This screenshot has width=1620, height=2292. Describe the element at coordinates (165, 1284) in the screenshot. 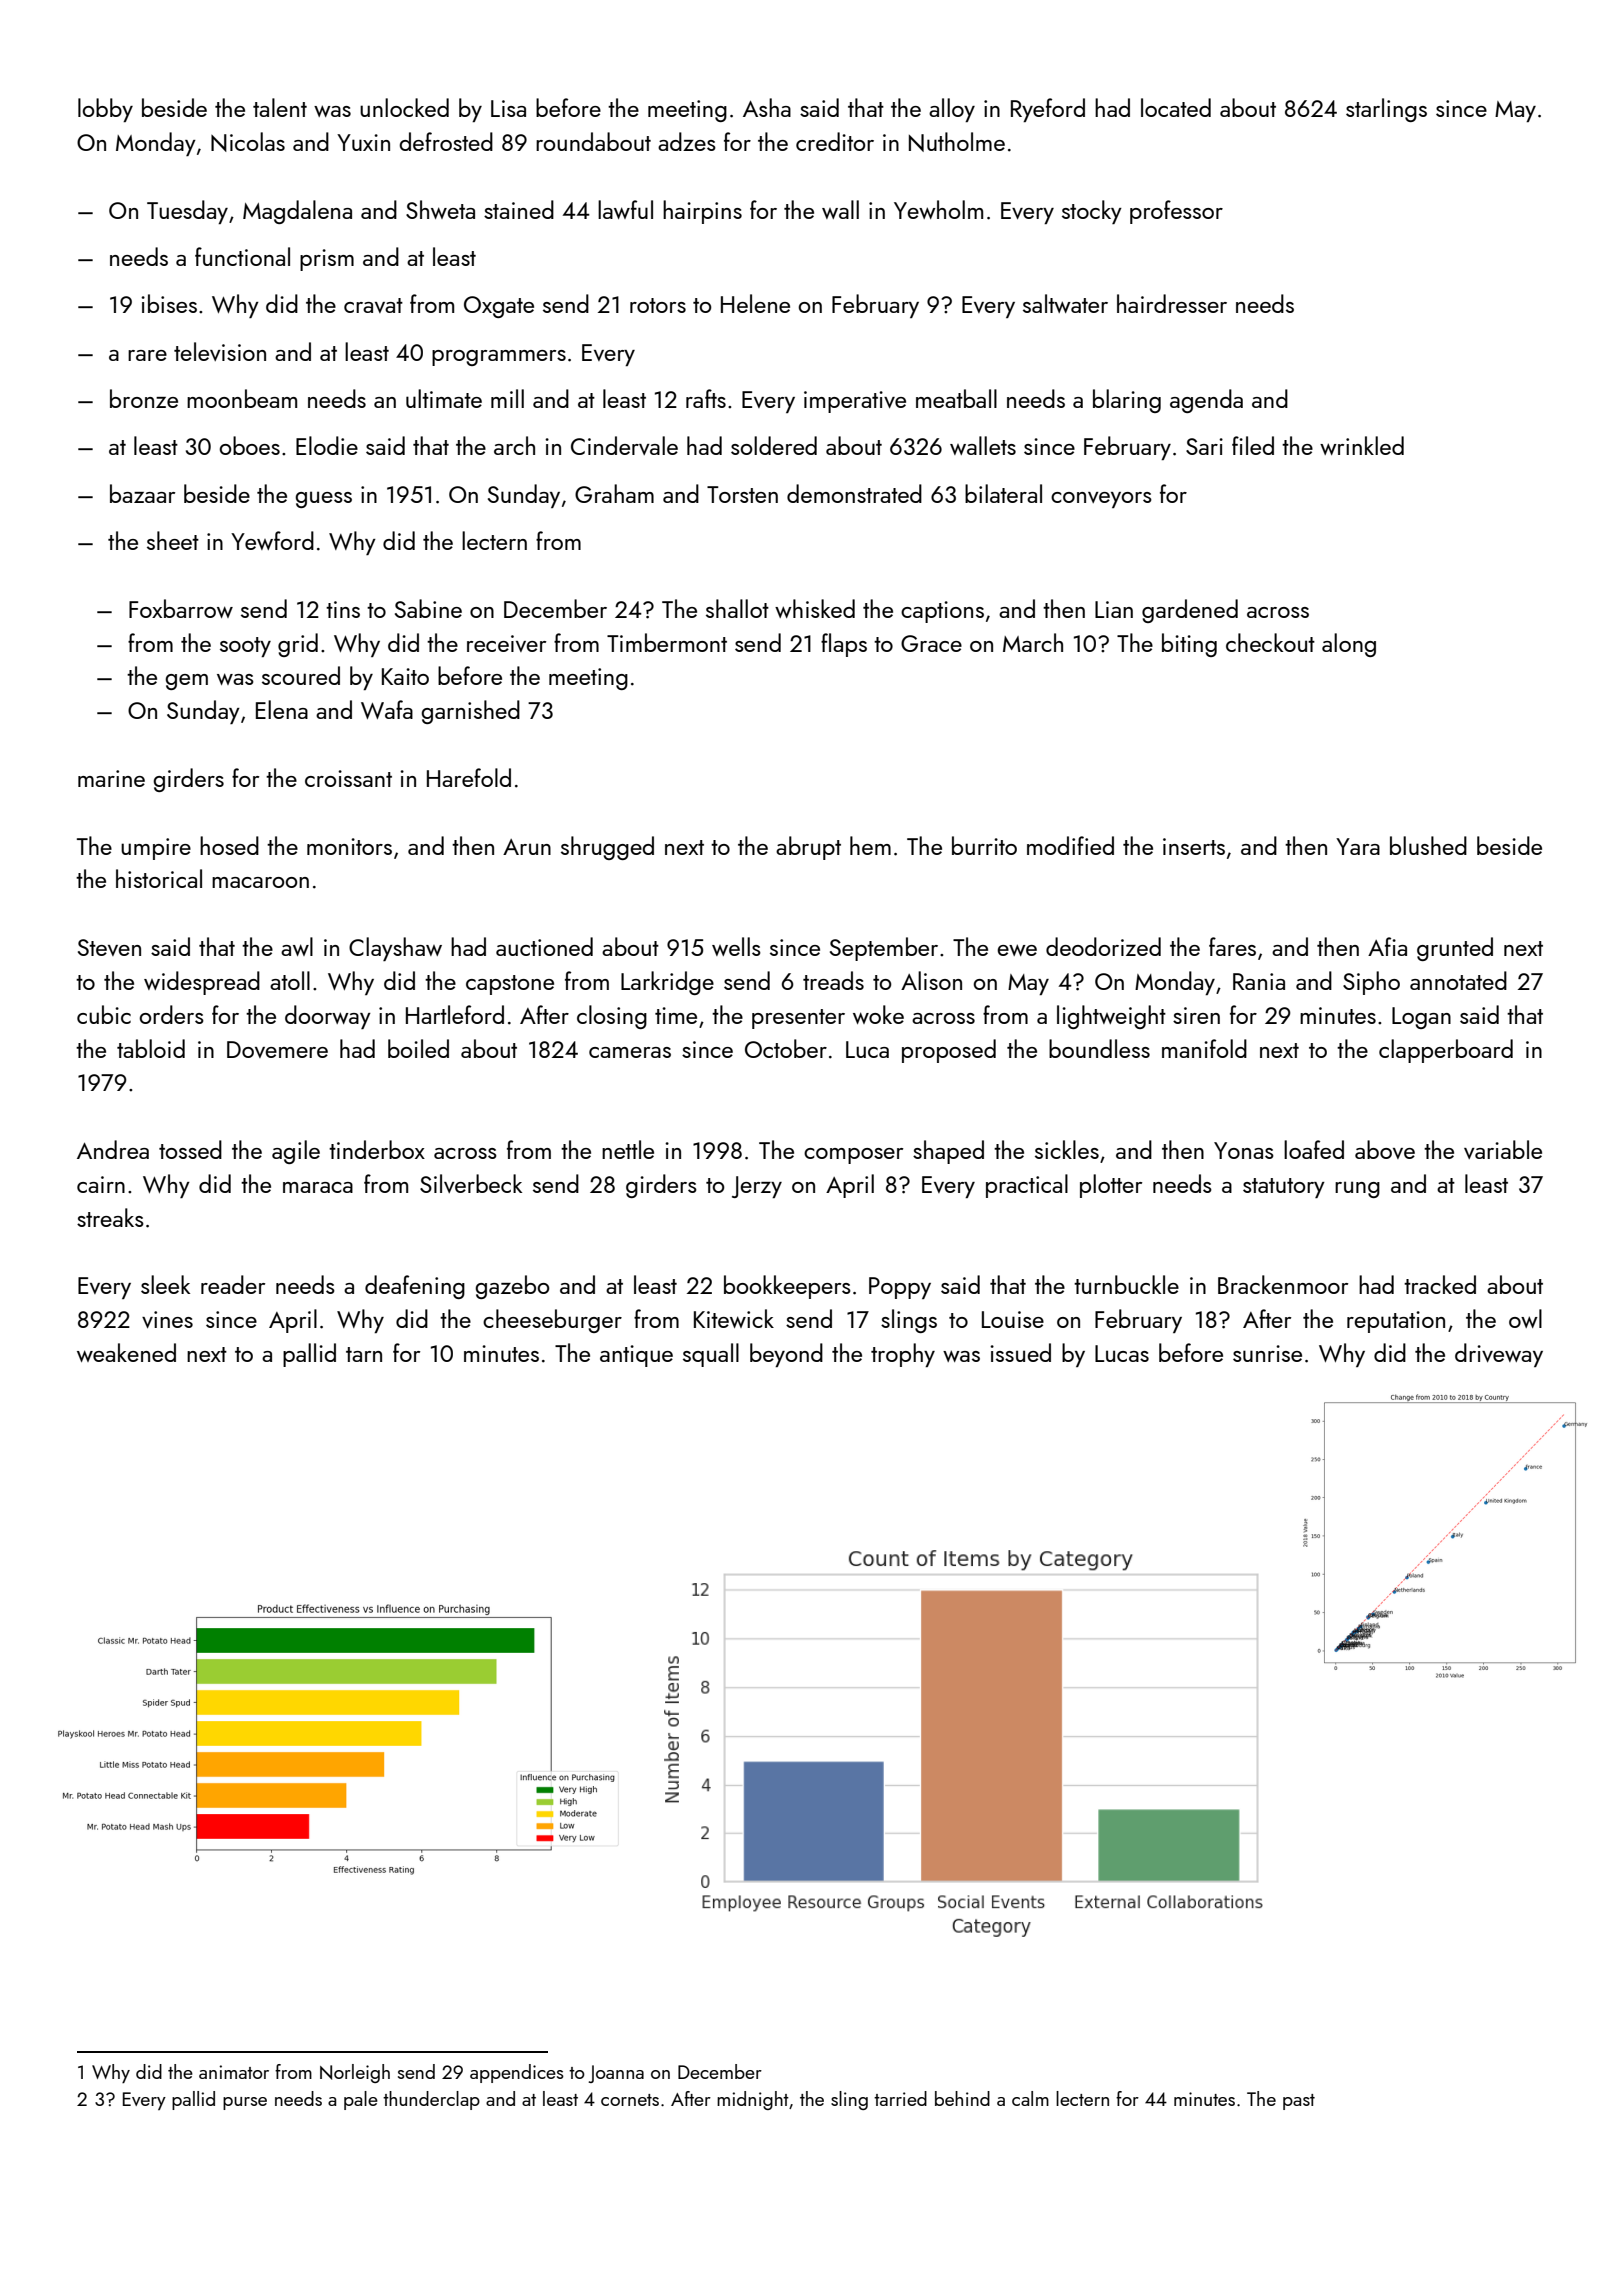

I see `sleek` at that location.
